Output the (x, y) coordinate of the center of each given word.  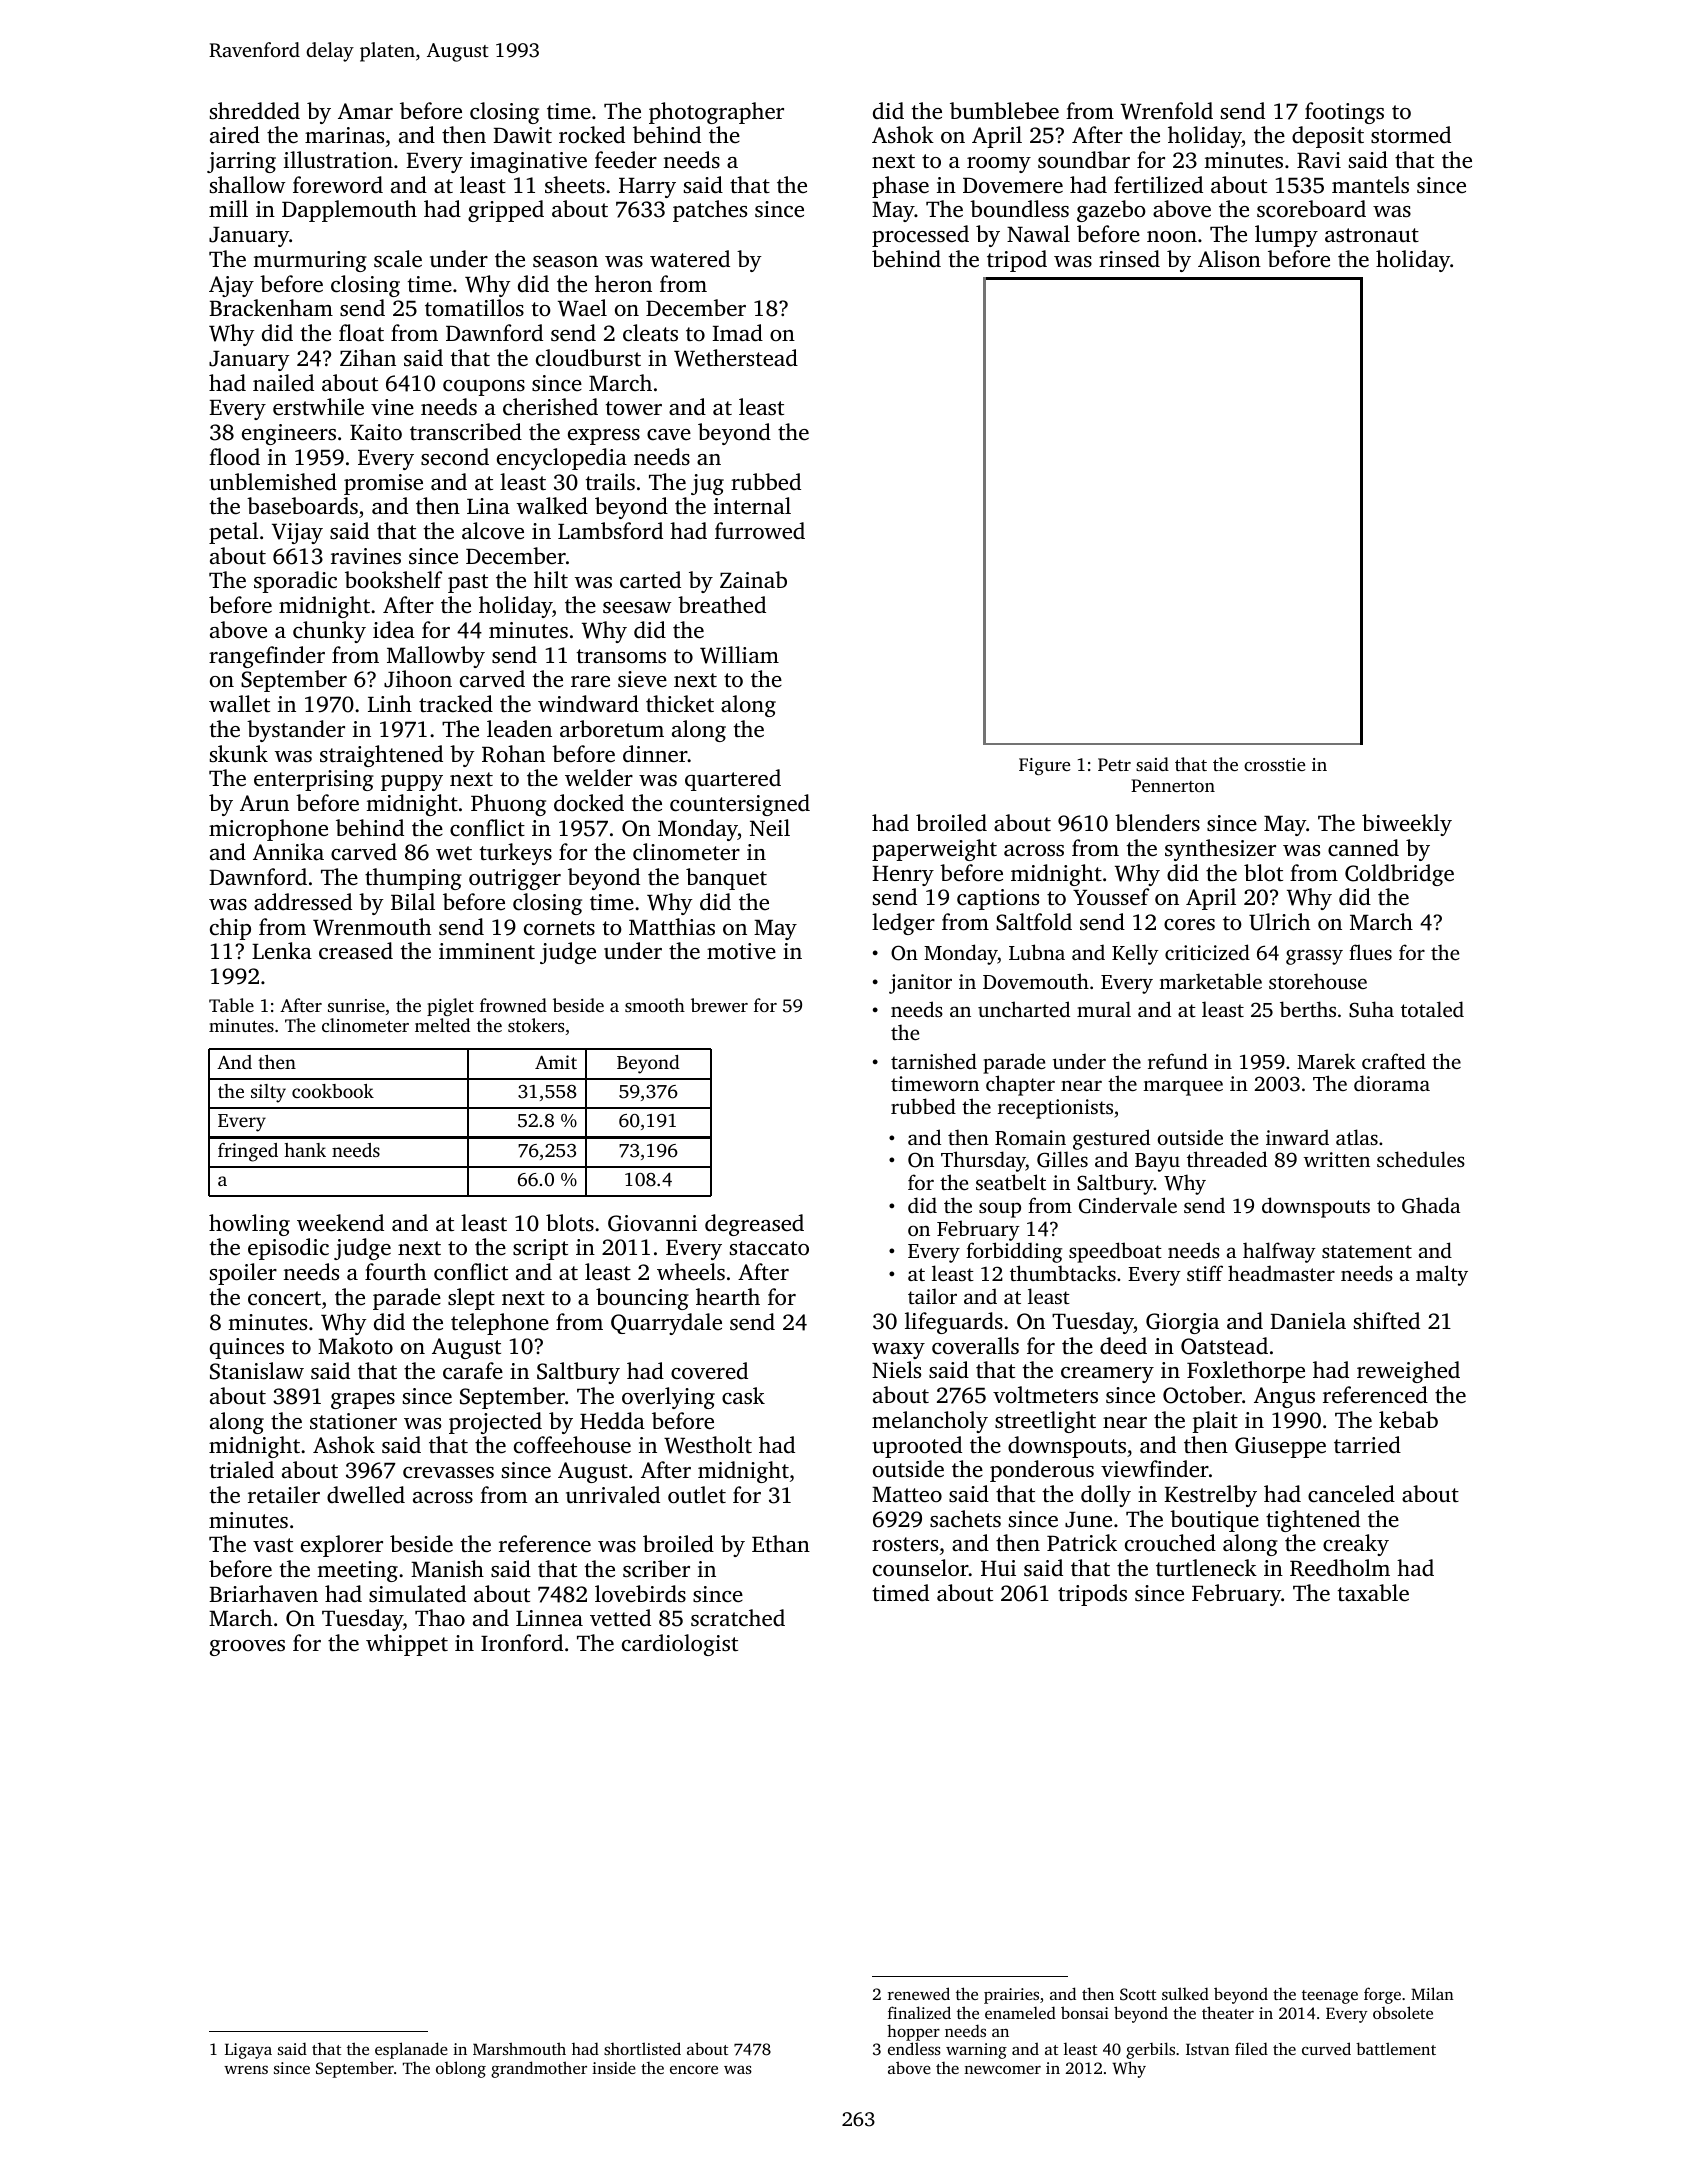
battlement (1396, 2048)
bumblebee (1004, 111)
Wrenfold (1167, 111)
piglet (450, 1007)
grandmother (539, 2069)
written (1337, 1159)
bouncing (642, 1299)
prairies (1011, 1996)
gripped (506, 211)
